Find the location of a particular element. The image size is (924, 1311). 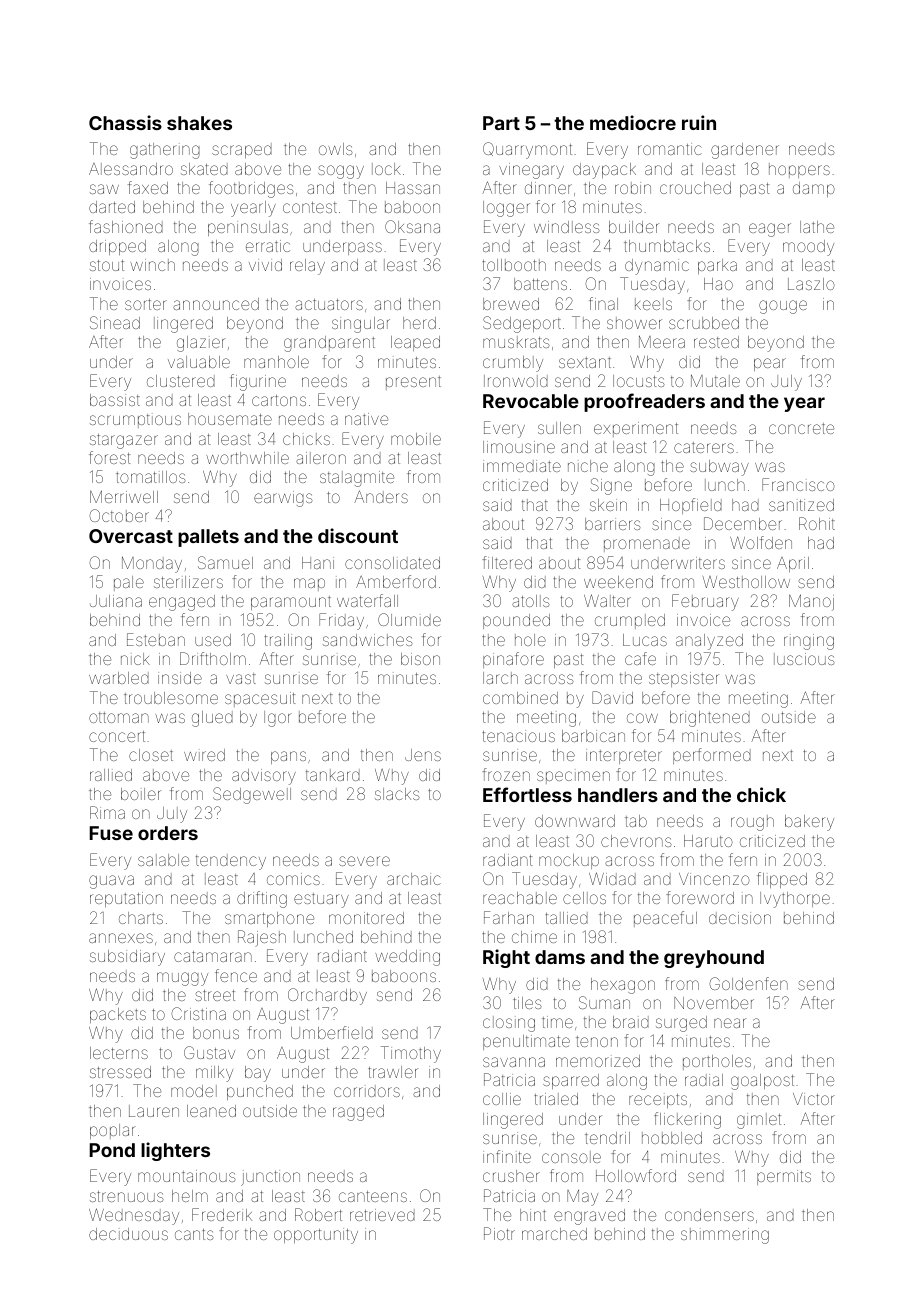

May is located at coordinates (582, 1198).
